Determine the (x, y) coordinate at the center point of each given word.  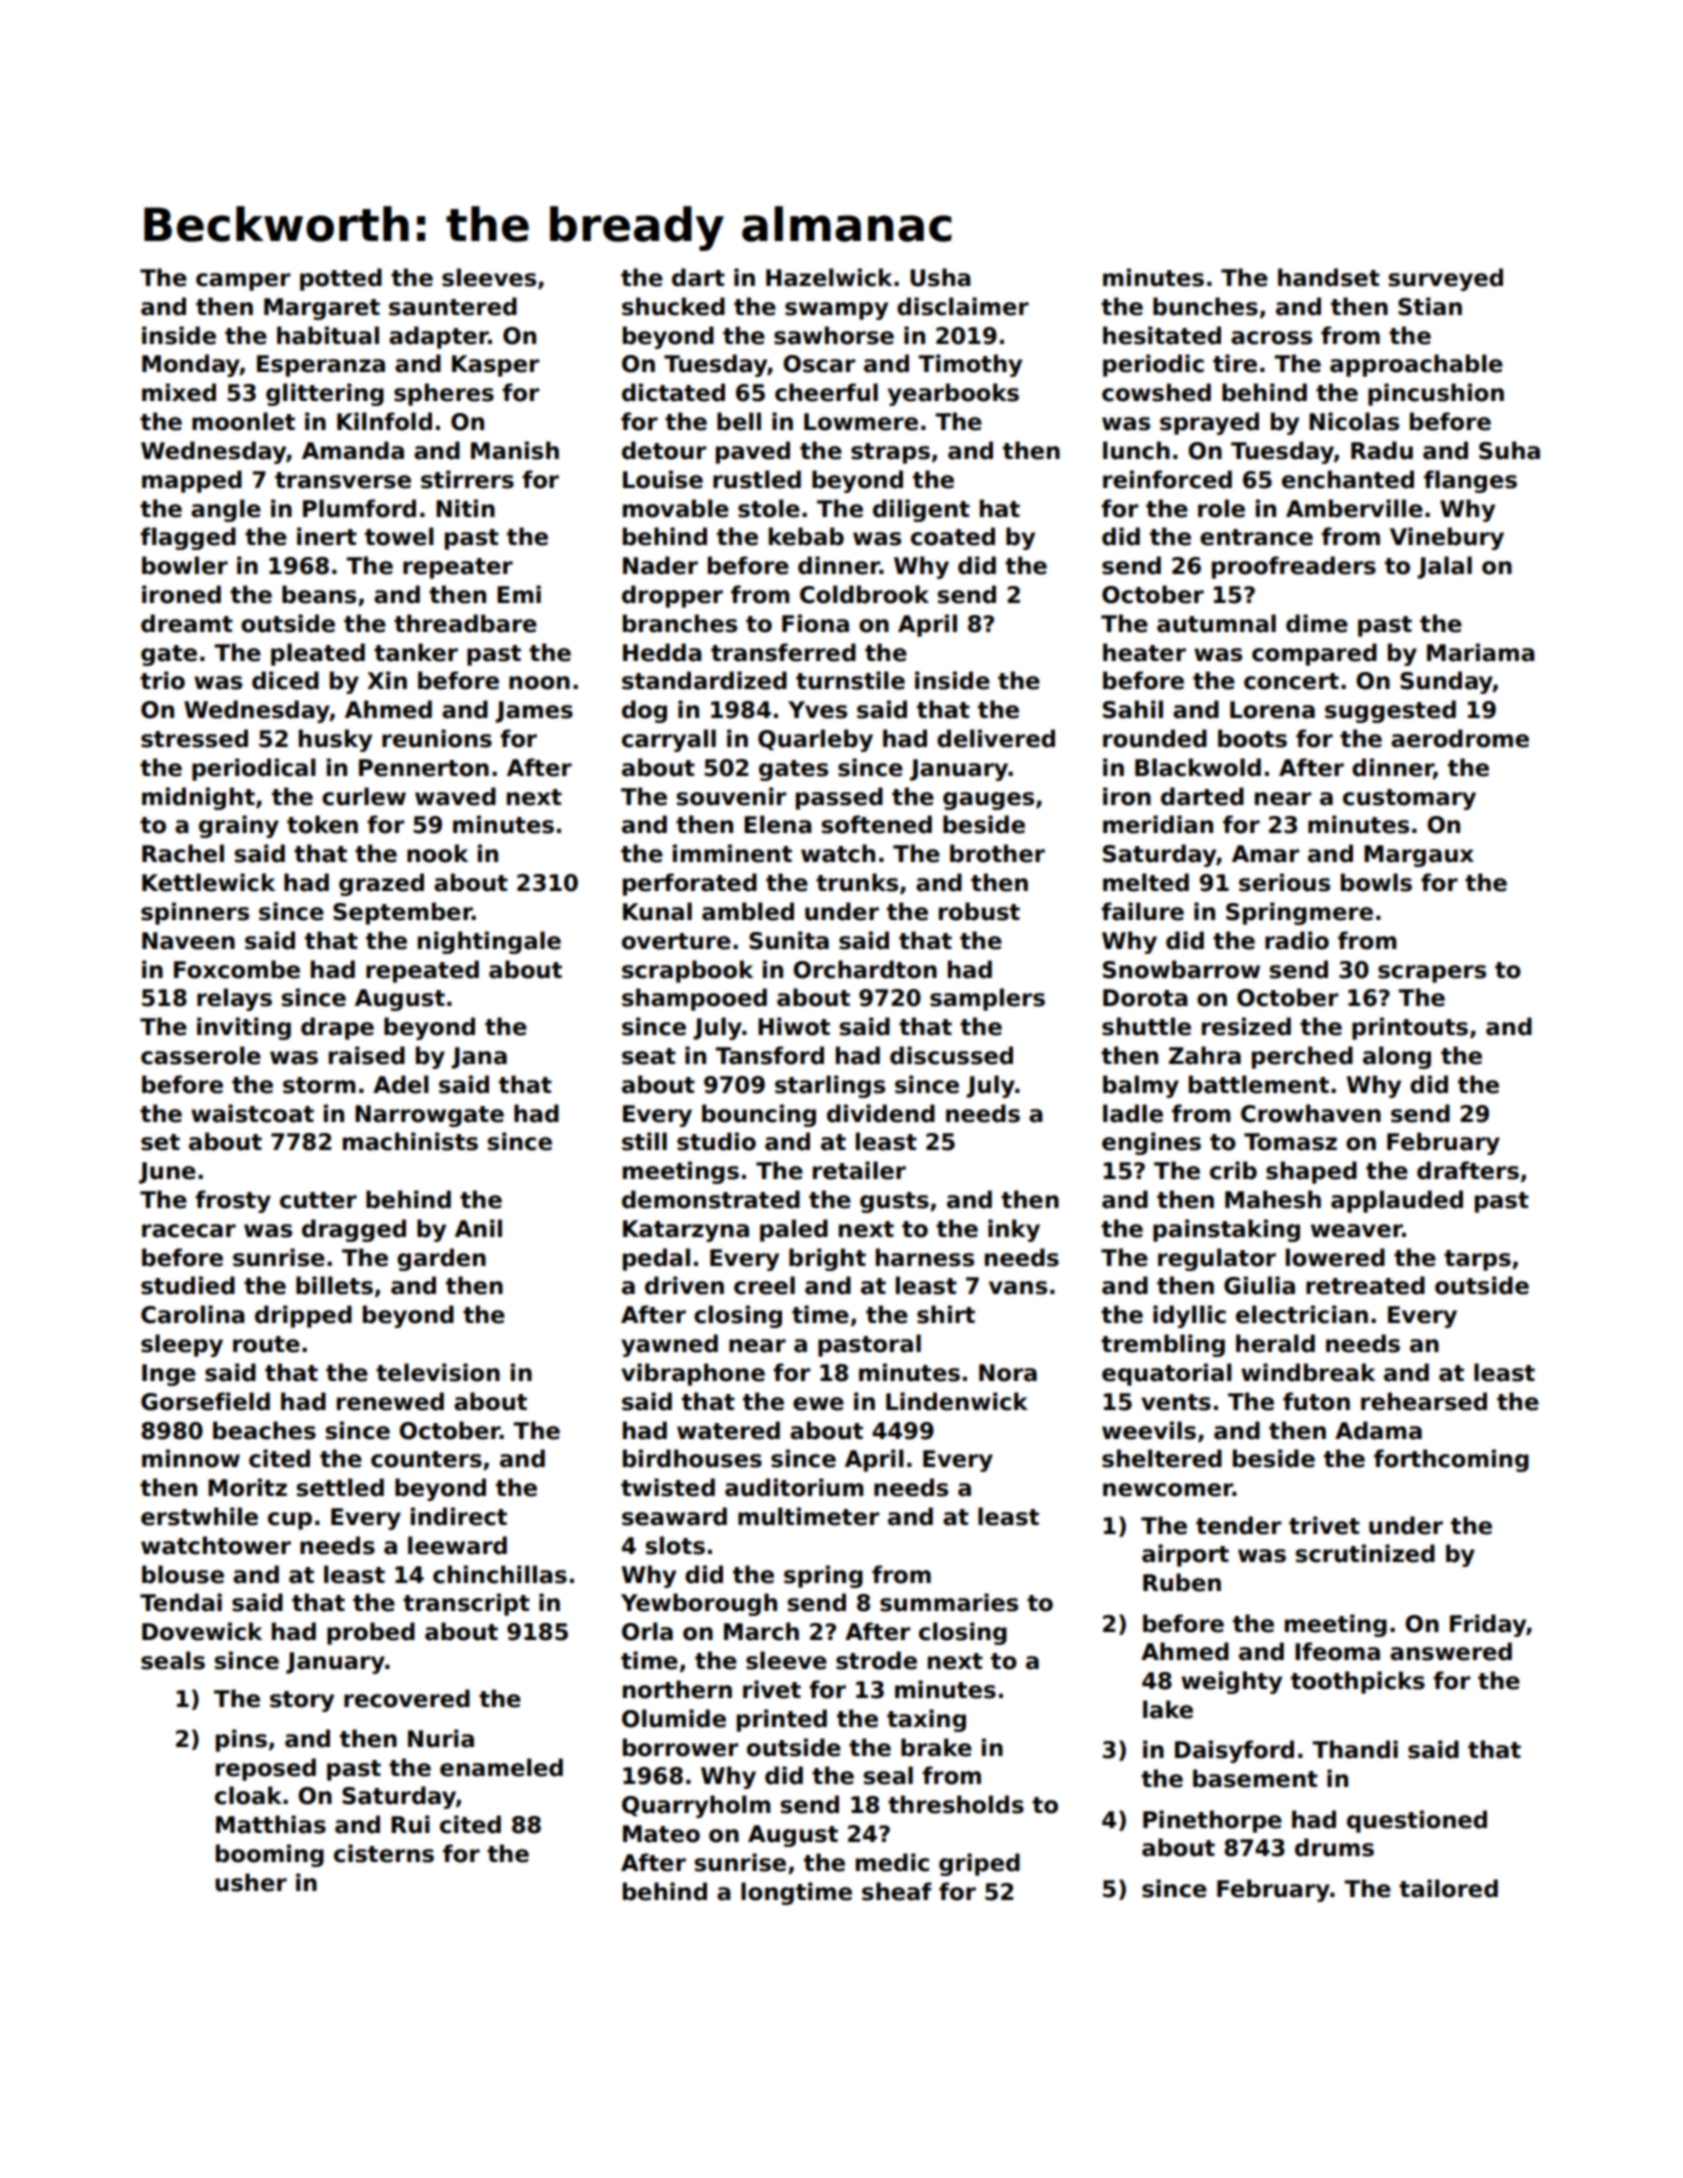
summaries (949, 1602)
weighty (1231, 1682)
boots (1252, 738)
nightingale (489, 942)
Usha (940, 277)
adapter (439, 337)
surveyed (1446, 279)
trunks (857, 882)
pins (241, 1740)
